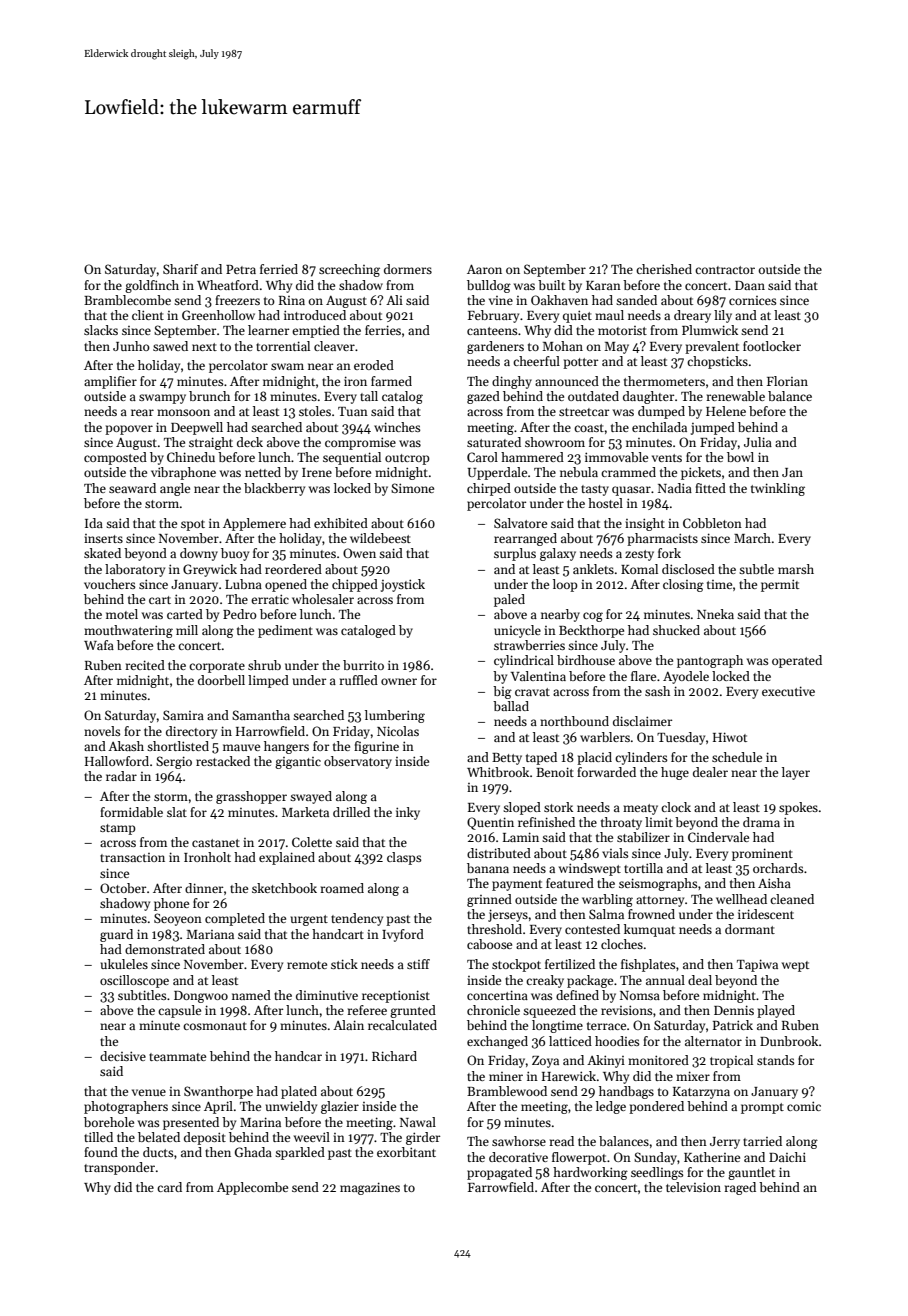  I want to click on dormers, so click(408, 269).
